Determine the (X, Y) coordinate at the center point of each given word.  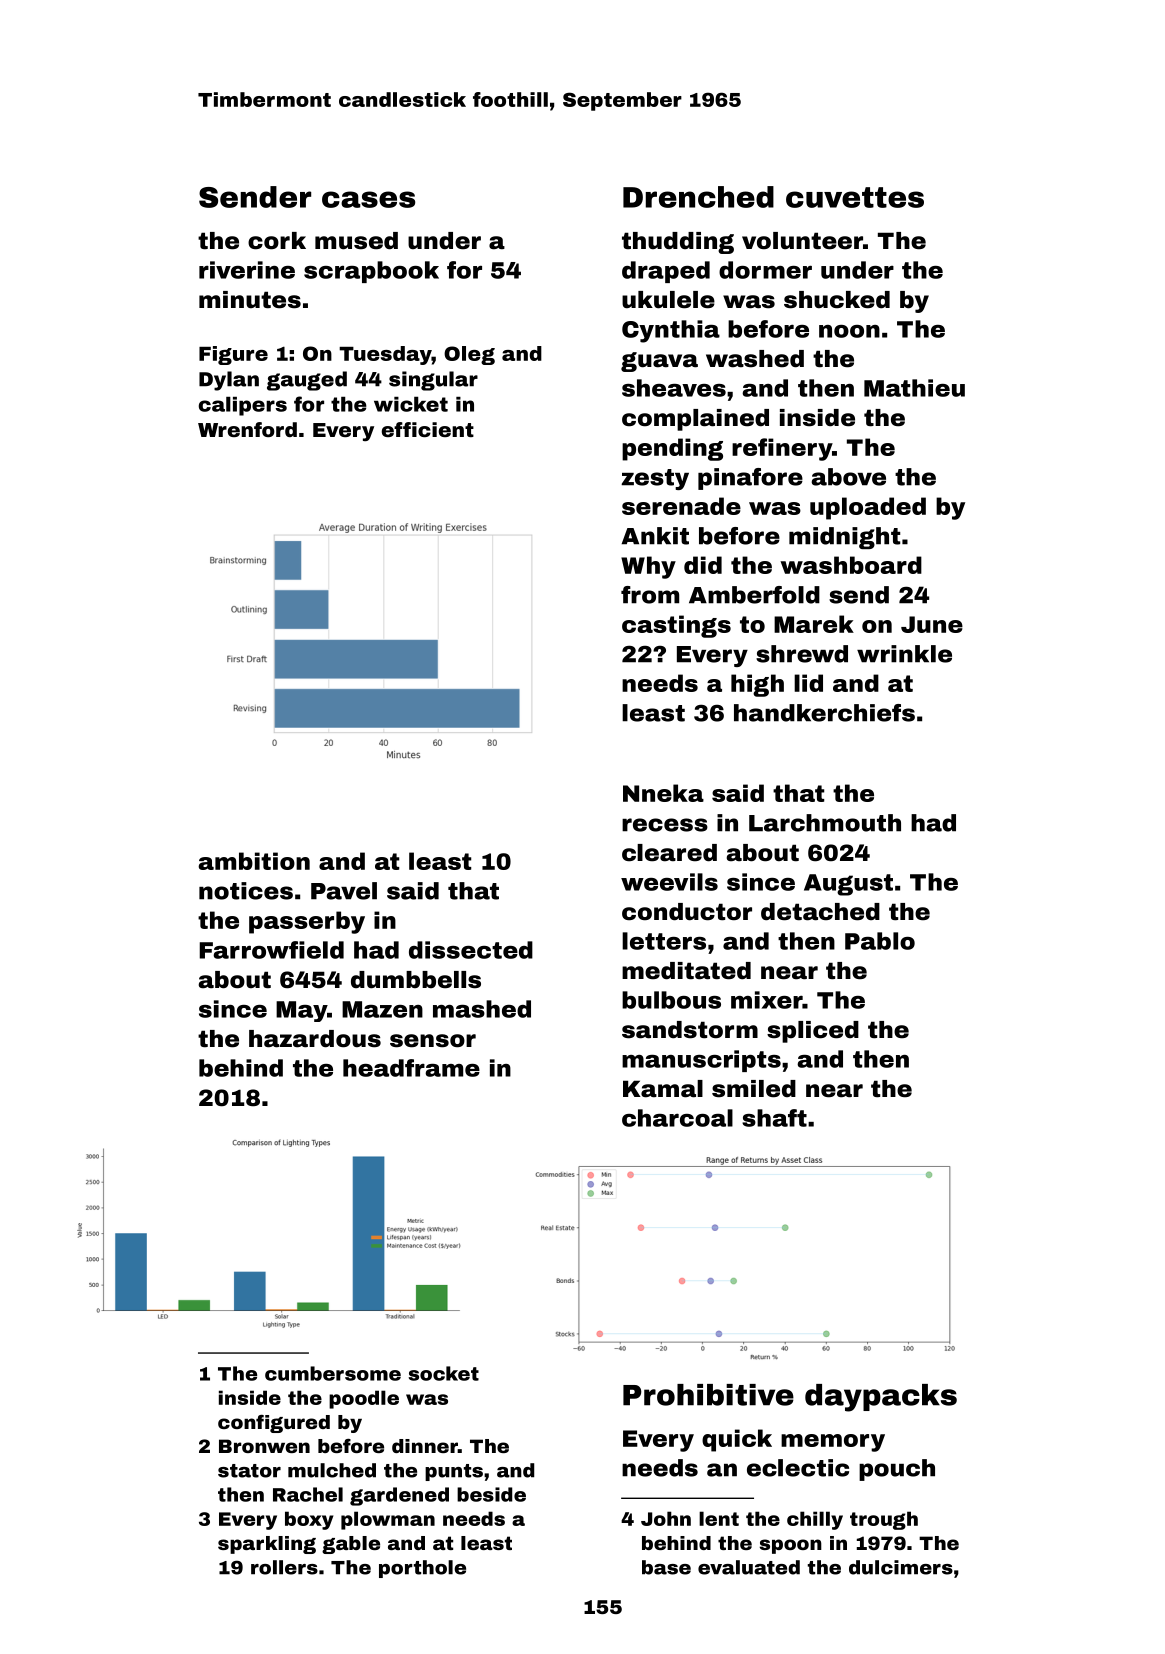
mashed (482, 1009)
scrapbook (371, 272)
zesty (655, 479)
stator (249, 1471)
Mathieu (914, 388)
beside (491, 1494)
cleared (669, 853)
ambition (254, 861)
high (757, 685)
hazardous (315, 1039)
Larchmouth (825, 823)
